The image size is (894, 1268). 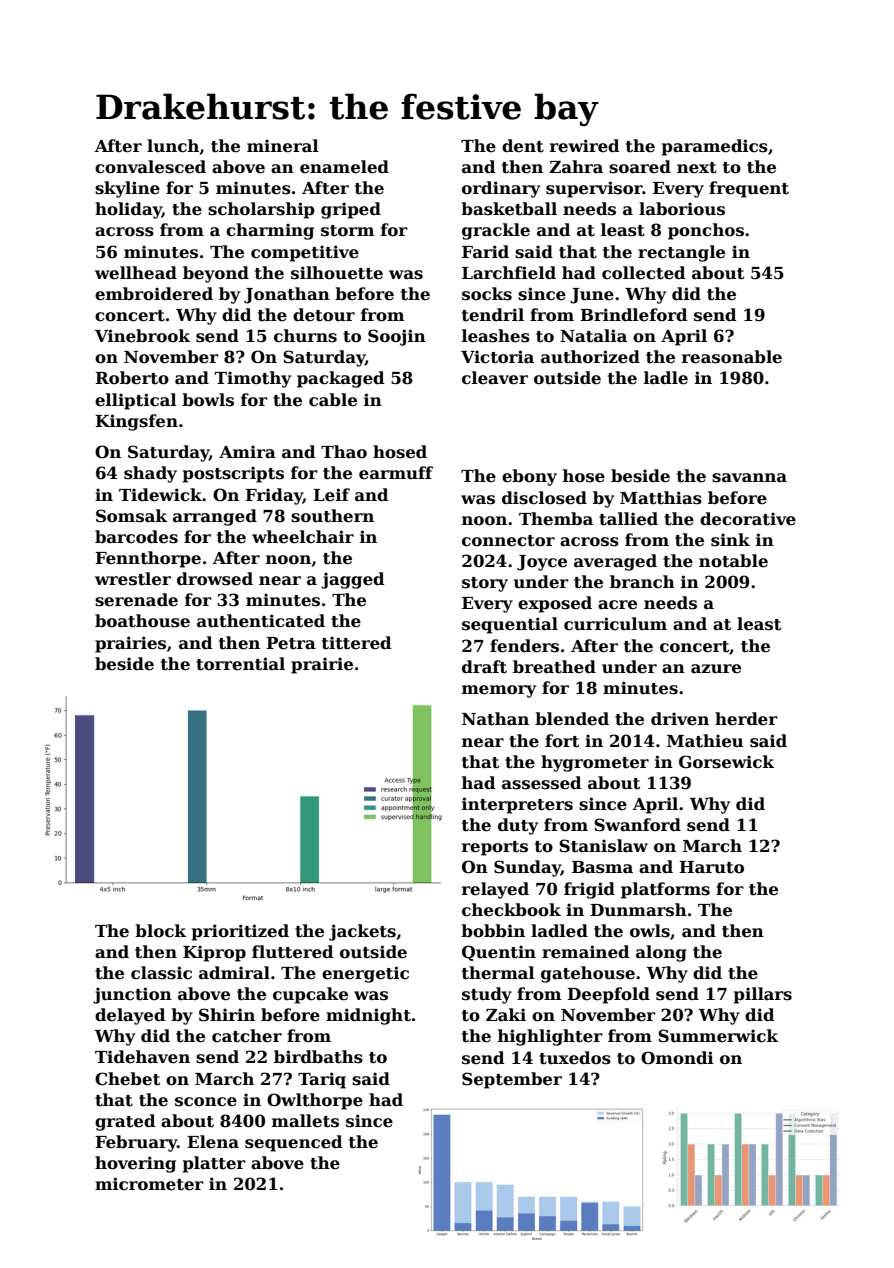 I want to click on relayed, so click(x=495, y=890).
